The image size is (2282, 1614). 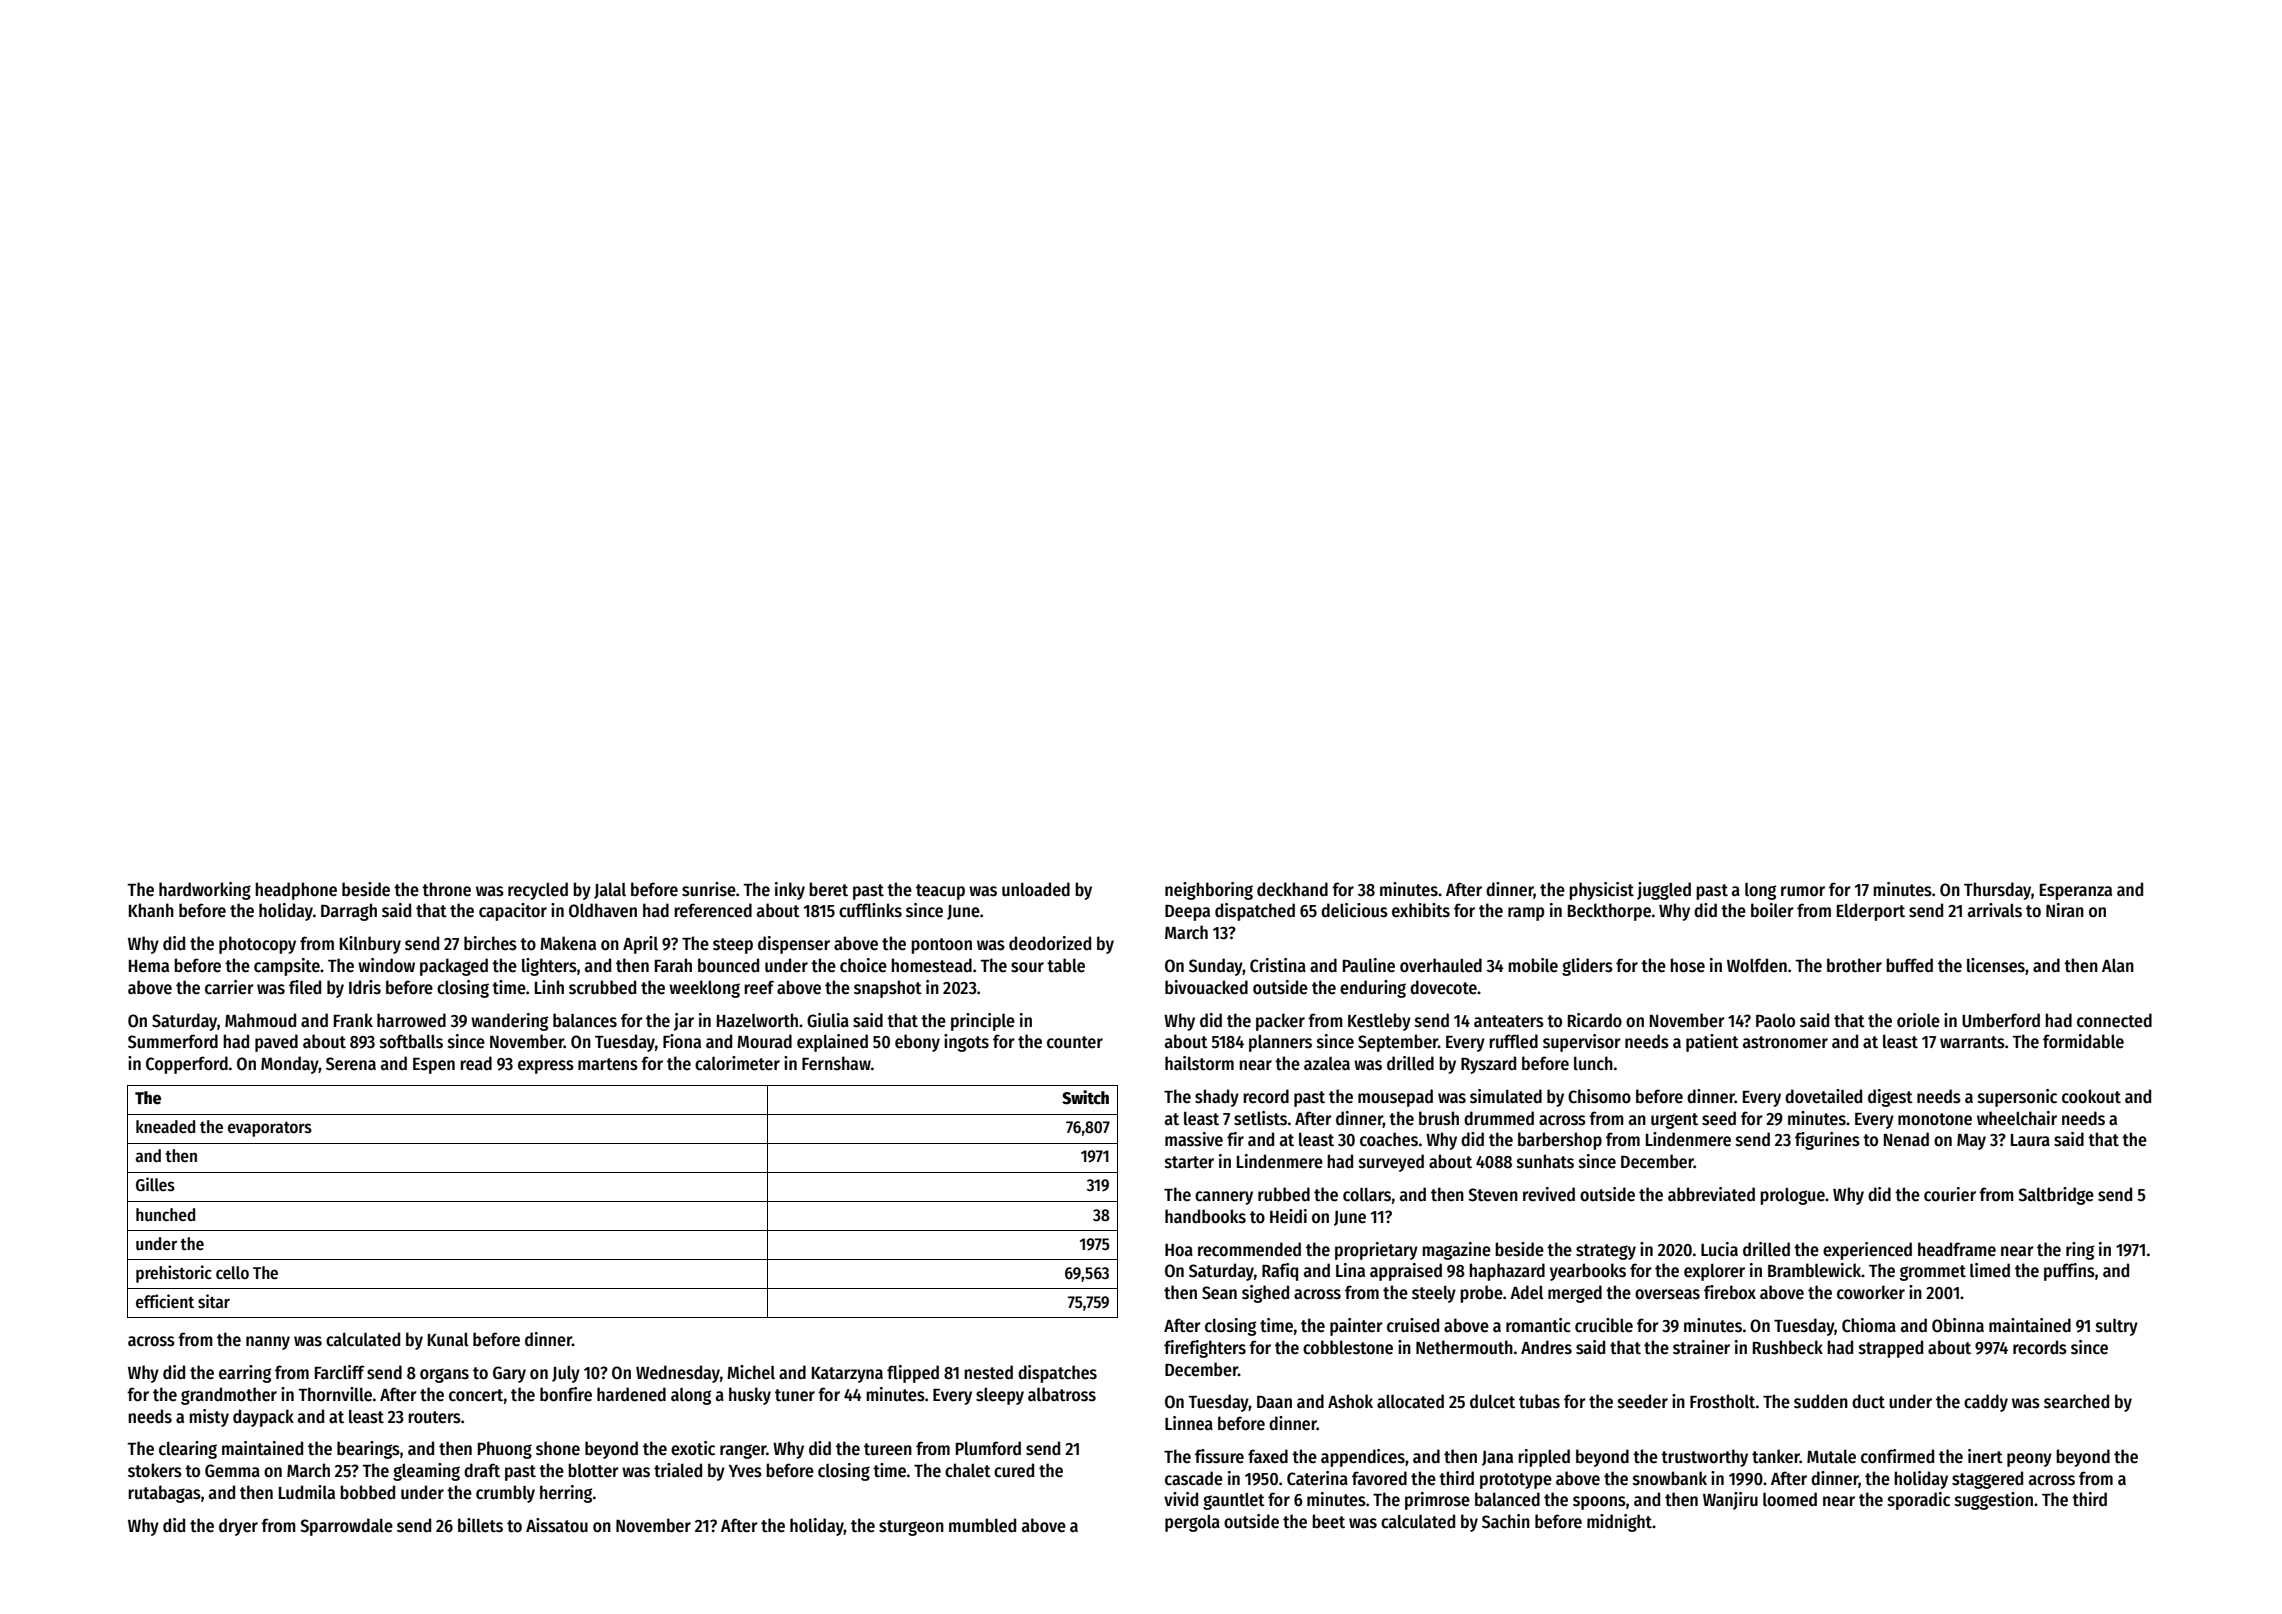 What do you see at coordinates (1189, 1423) in the screenshot?
I see `Linnea` at bounding box center [1189, 1423].
